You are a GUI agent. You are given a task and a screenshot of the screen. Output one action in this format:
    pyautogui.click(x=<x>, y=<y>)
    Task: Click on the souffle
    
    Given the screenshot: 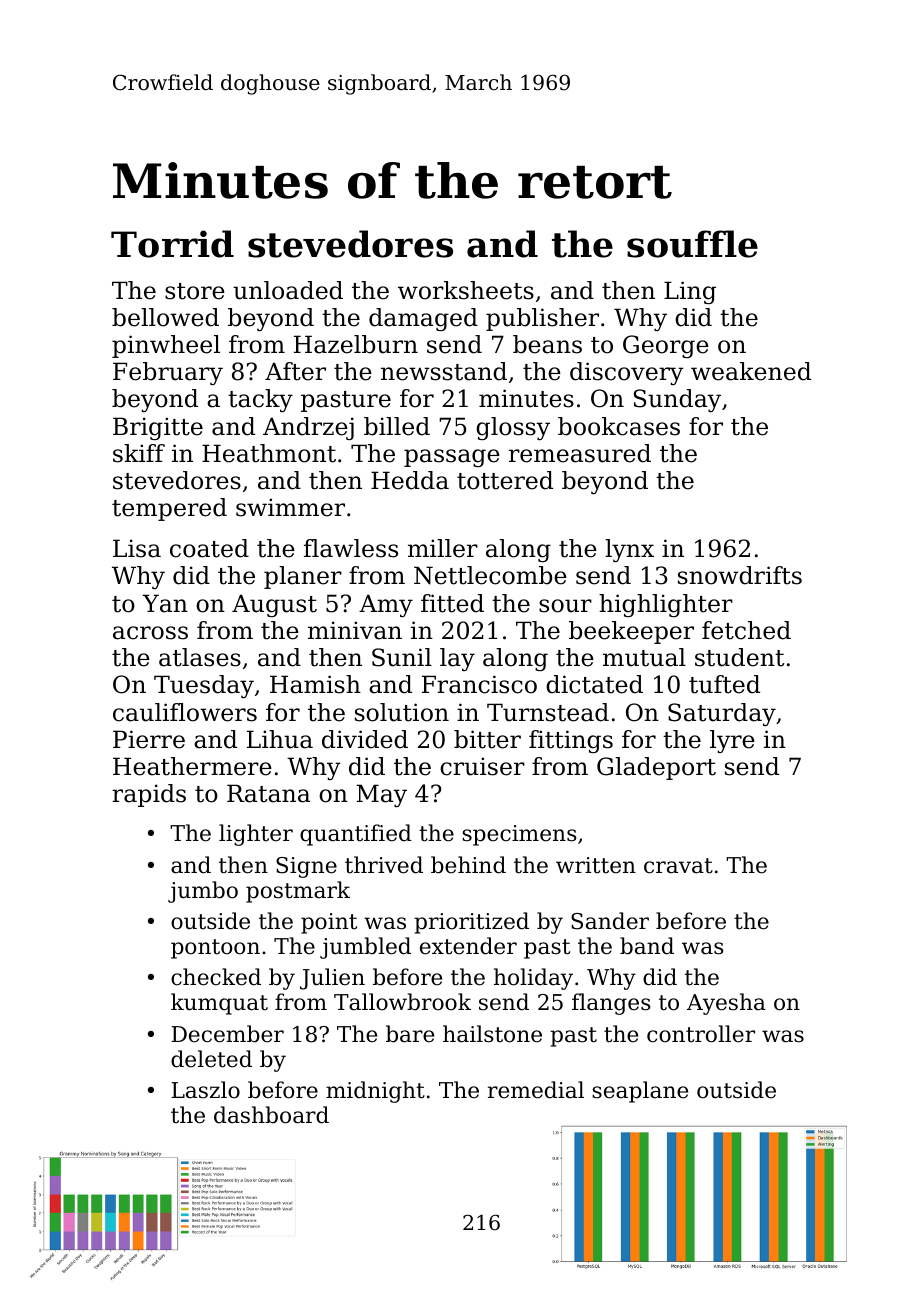 What is the action you would take?
    pyautogui.click(x=692, y=244)
